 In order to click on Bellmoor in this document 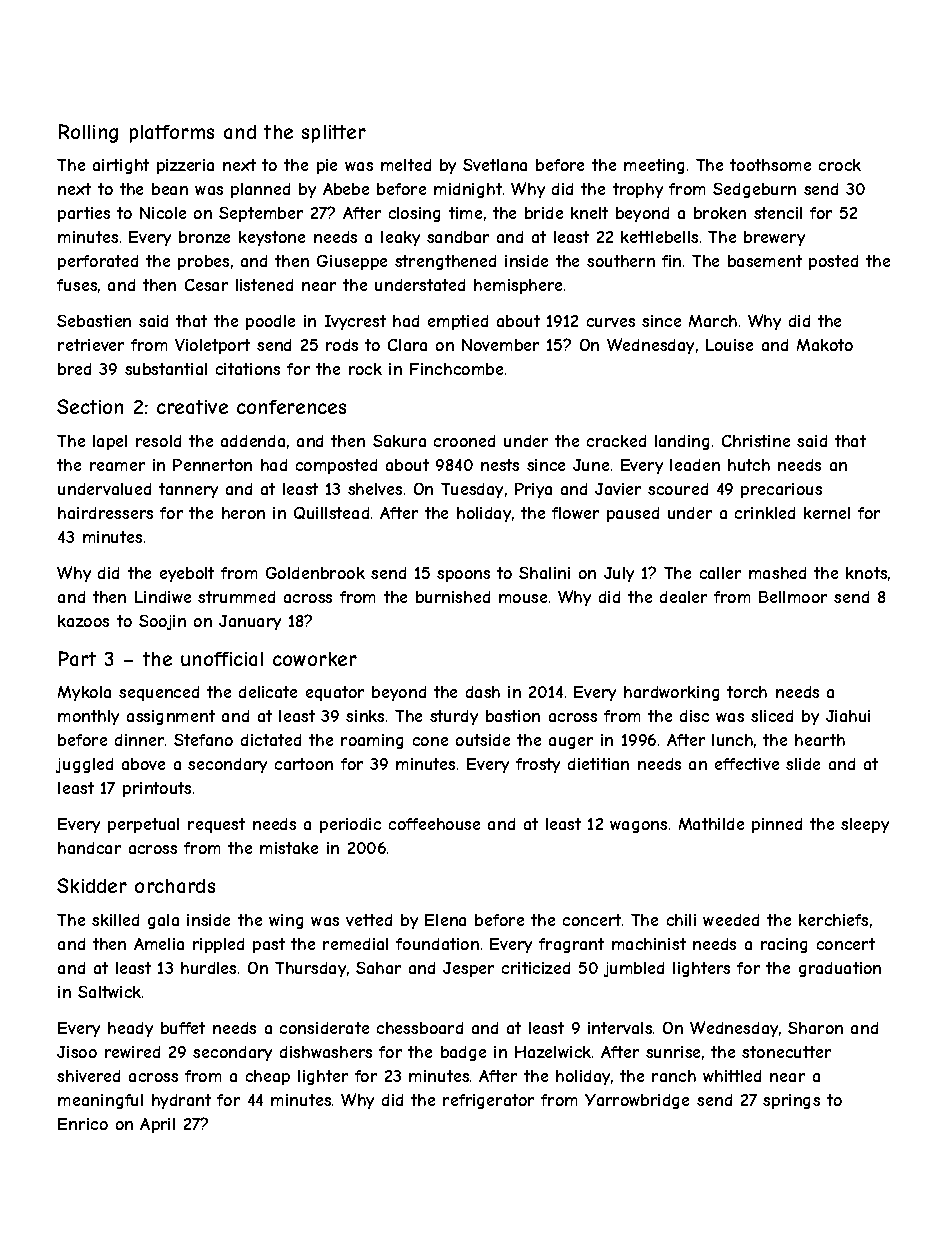, I will do `click(793, 597)`.
